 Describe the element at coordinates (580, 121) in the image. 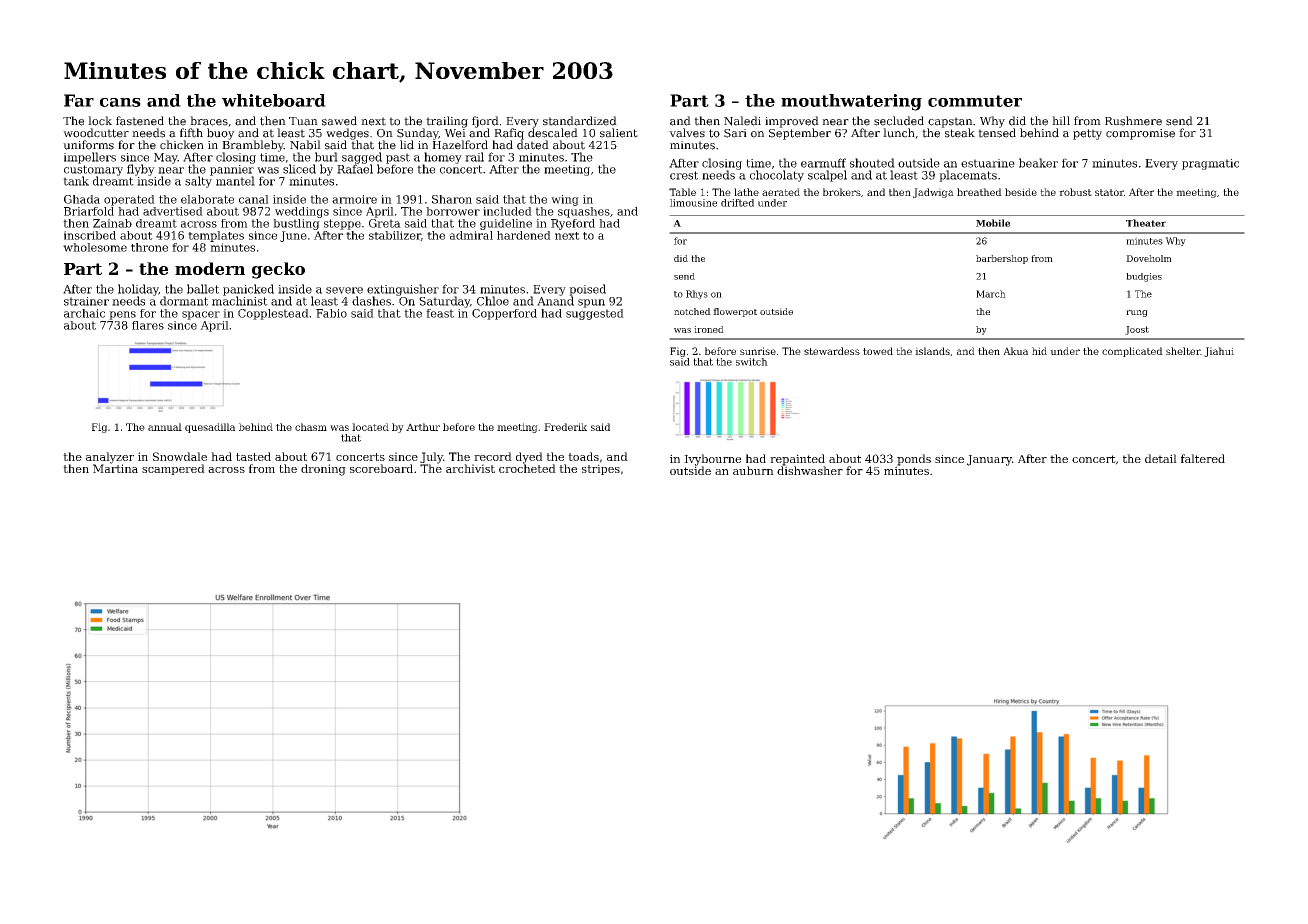

I see `standardized` at that location.
